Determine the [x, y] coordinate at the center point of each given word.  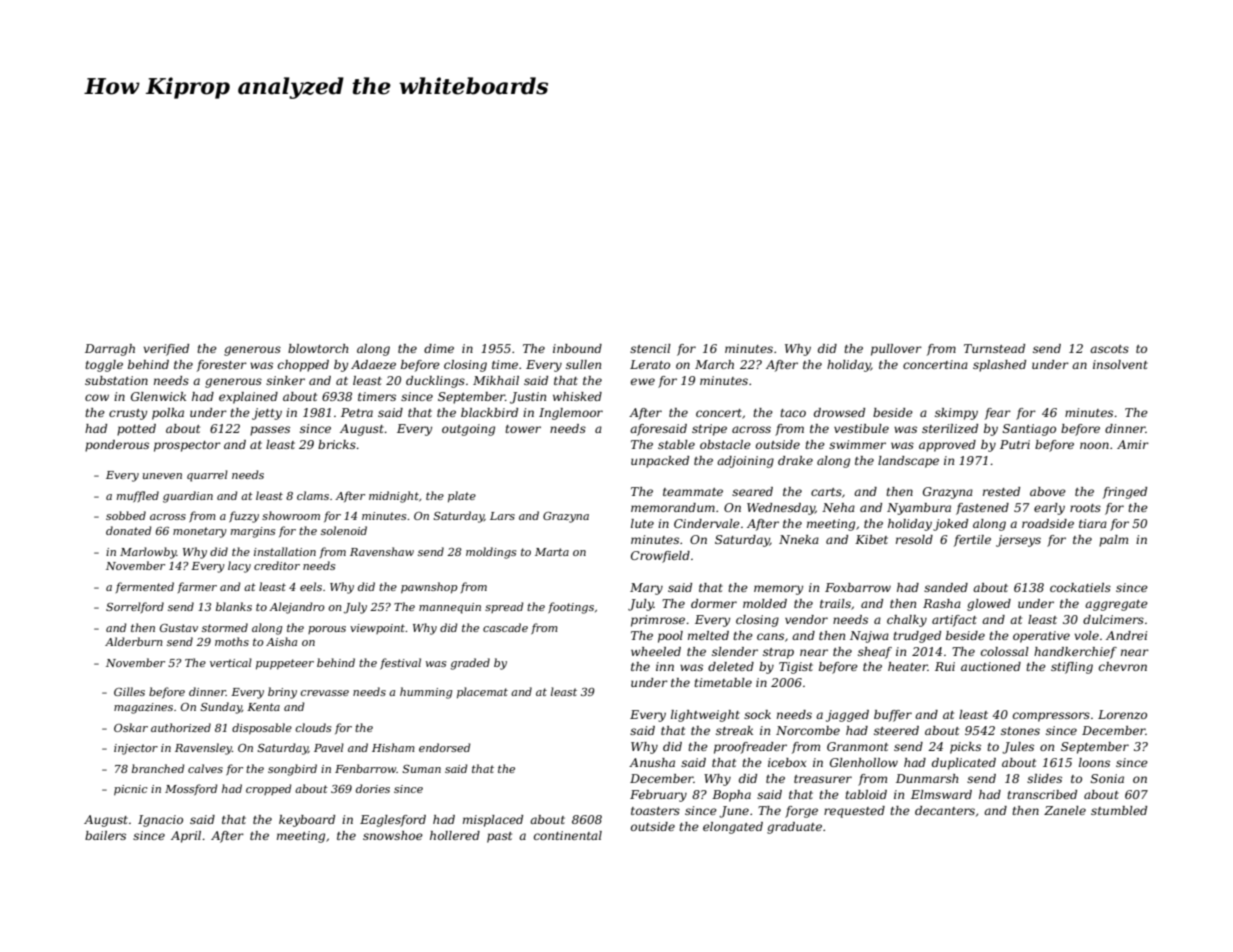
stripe [709, 430]
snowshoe [393, 835]
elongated [733, 828]
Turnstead [994, 348]
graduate [794, 828]
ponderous [117, 446]
